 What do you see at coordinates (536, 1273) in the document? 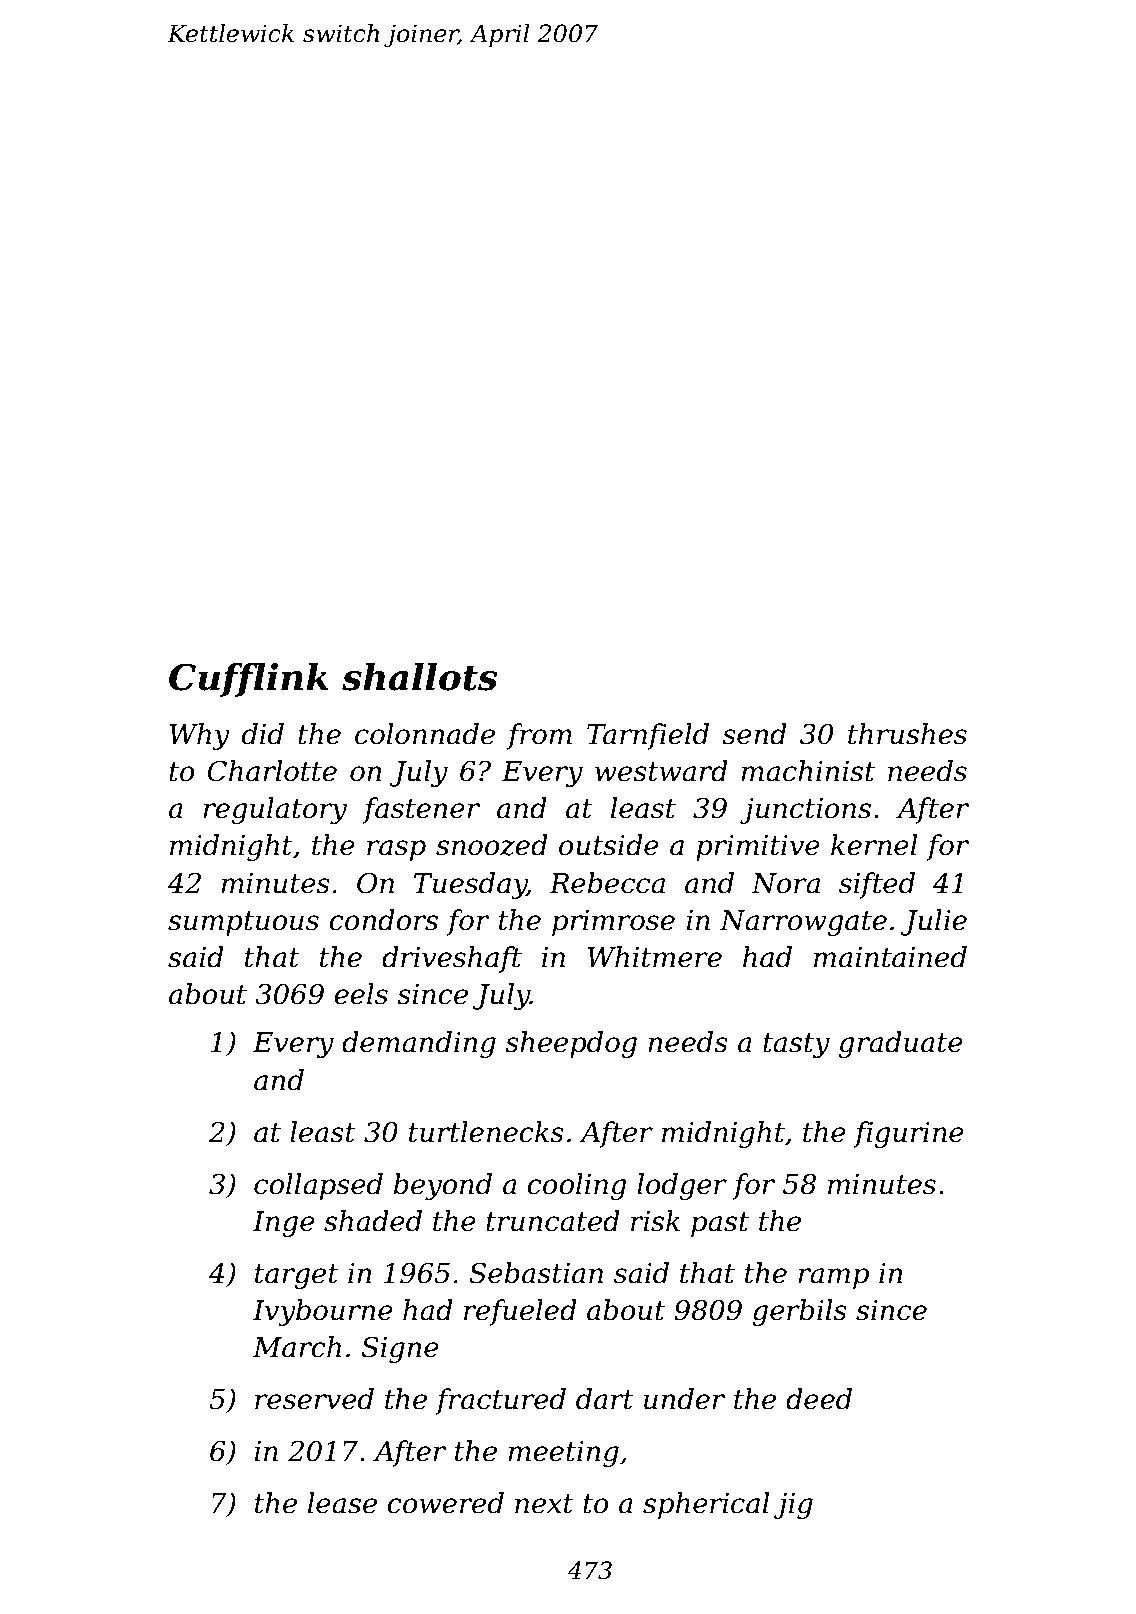
I see `Sebastian` at bounding box center [536, 1273].
